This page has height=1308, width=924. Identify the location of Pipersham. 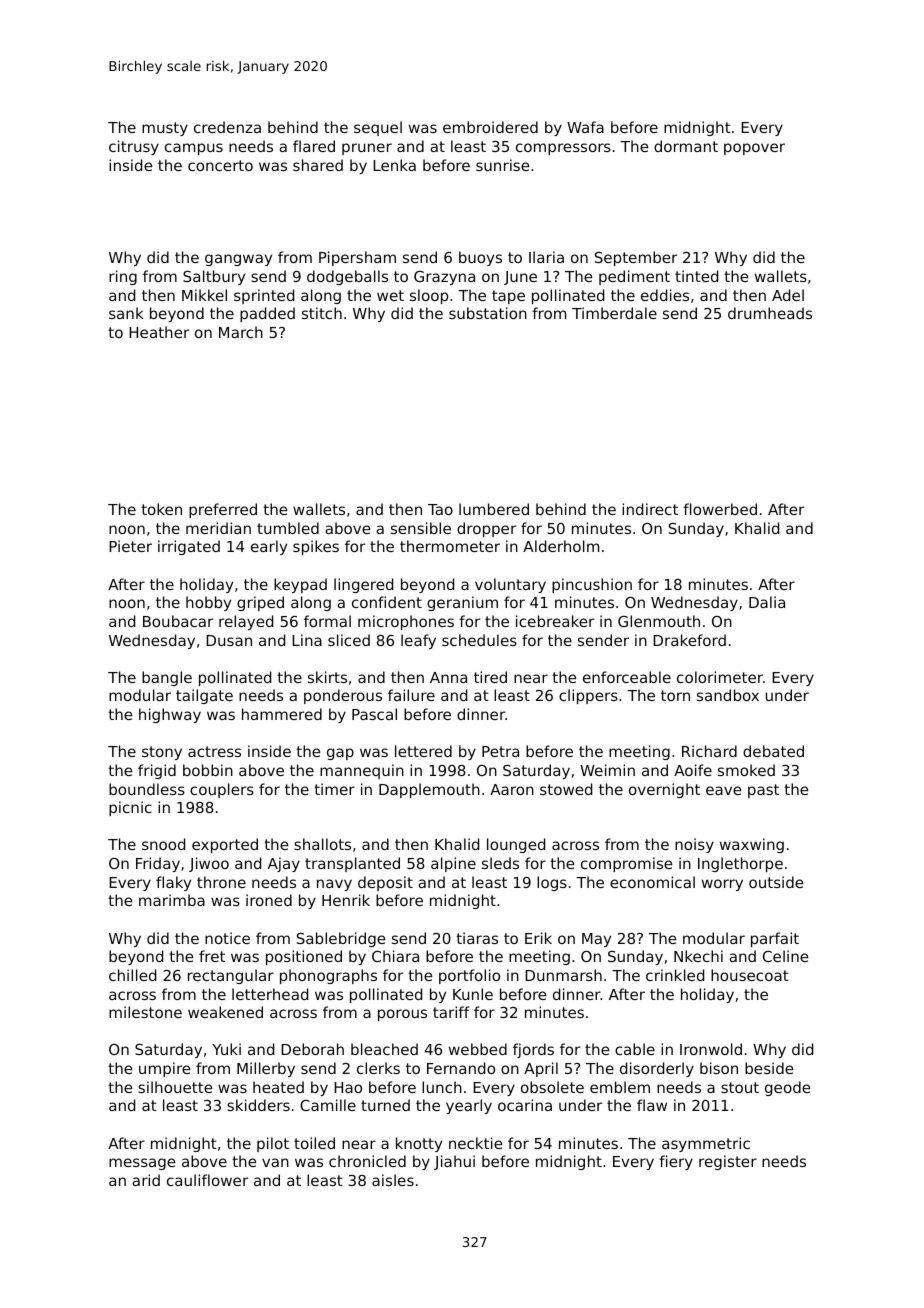
(357, 258).
